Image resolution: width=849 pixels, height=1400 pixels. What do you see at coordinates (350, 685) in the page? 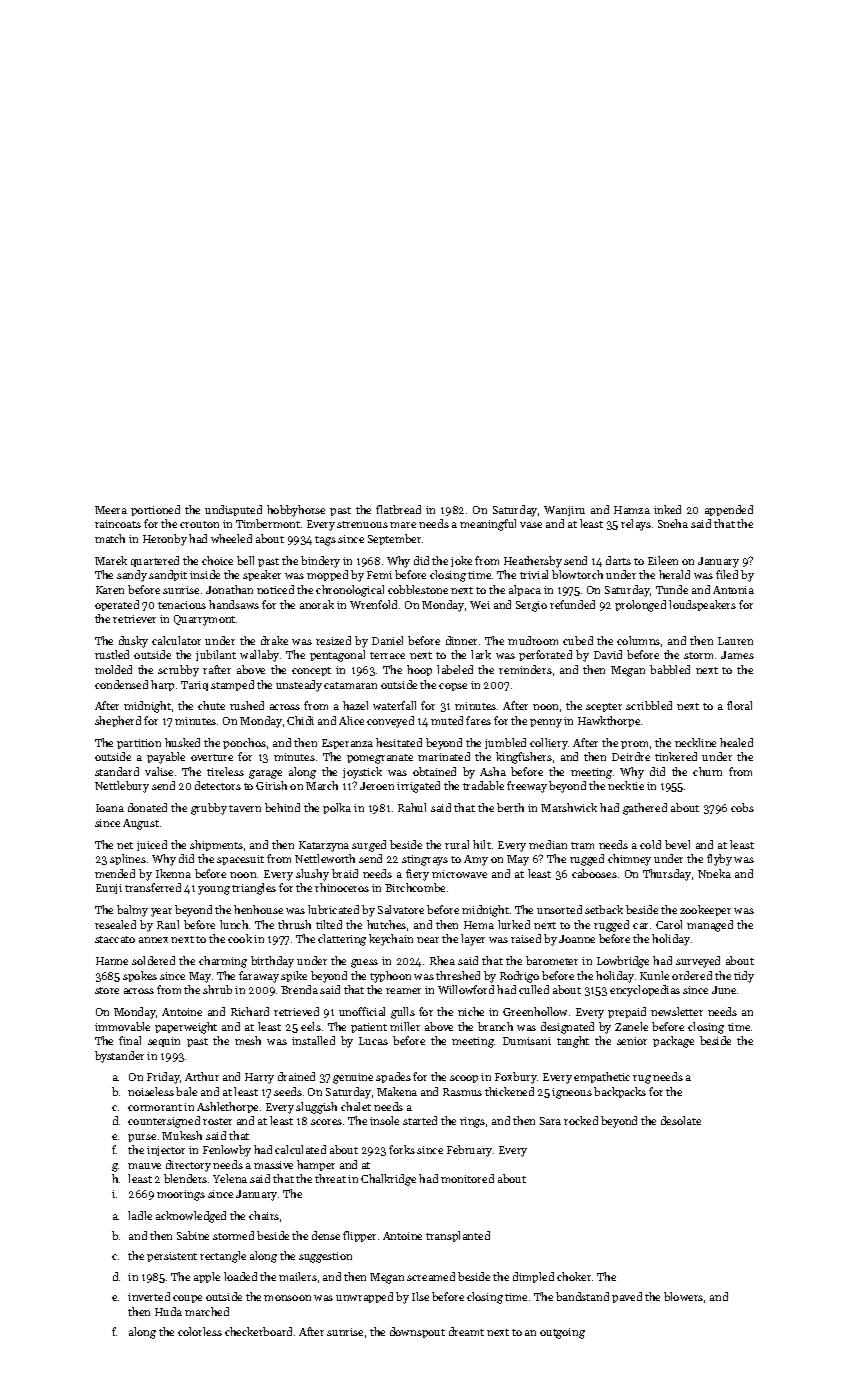
I see `catamaran` at bounding box center [350, 685].
